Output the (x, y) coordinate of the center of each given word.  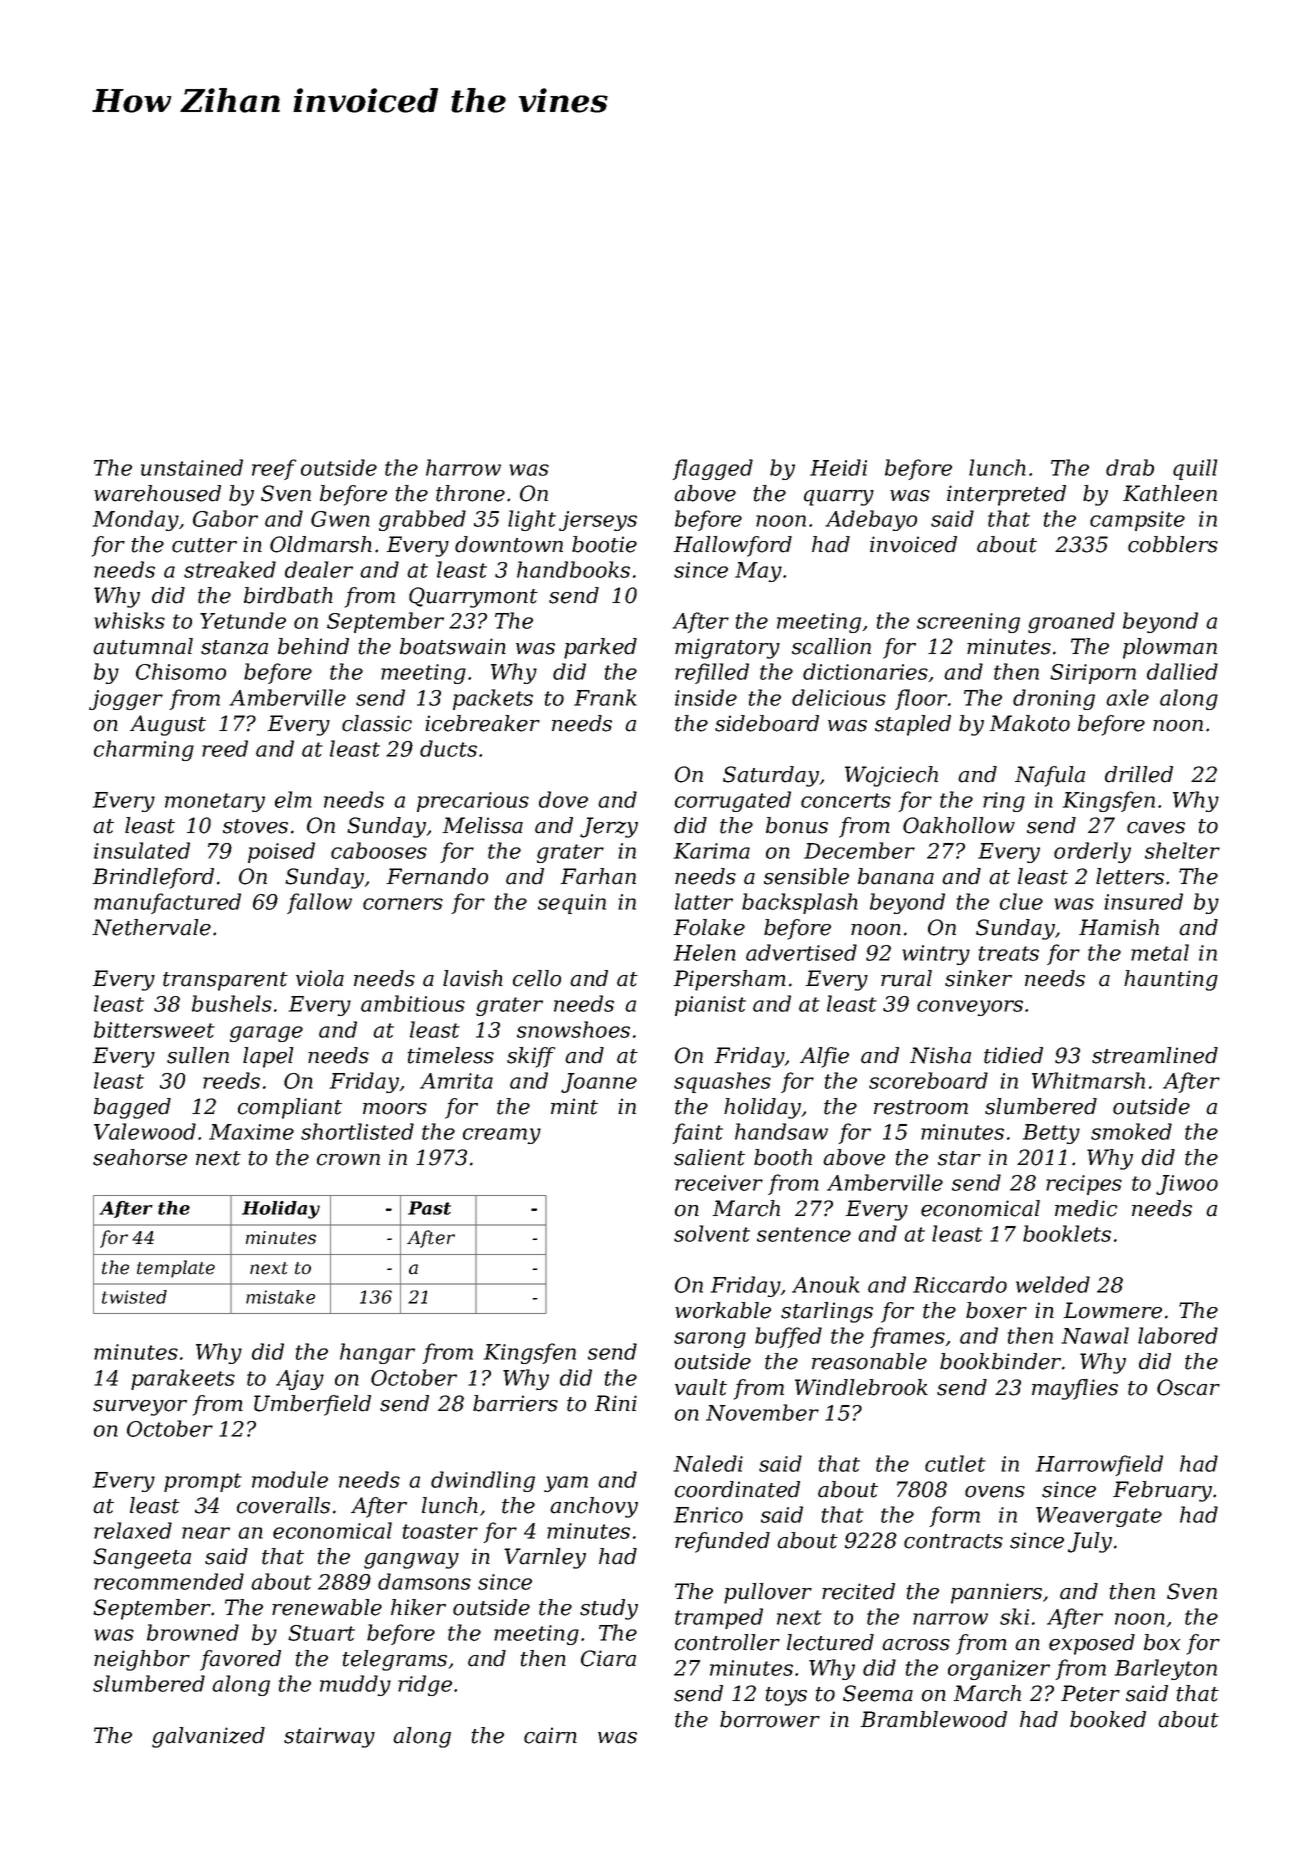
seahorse (140, 1157)
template (176, 1269)
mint (574, 1106)
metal (1160, 952)
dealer (319, 569)
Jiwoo (1187, 1185)
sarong (710, 1340)
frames (907, 1337)
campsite (1137, 521)
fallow (319, 903)
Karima (712, 851)
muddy (355, 1685)
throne (470, 493)
